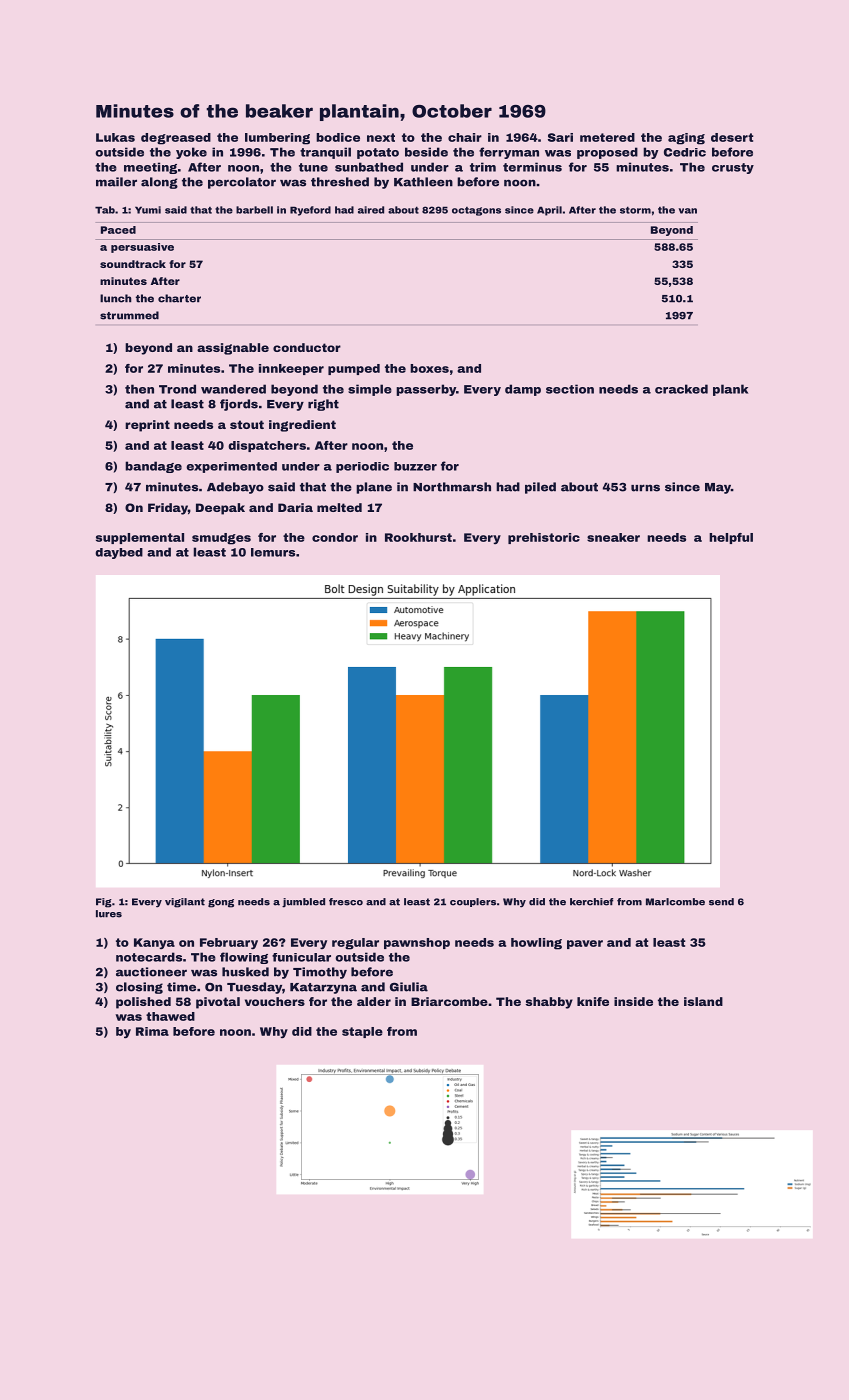 Image resolution: width=849 pixels, height=1400 pixels. Describe the element at coordinates (152, 1031) in the screenshot. I see `Rima` at that location.
